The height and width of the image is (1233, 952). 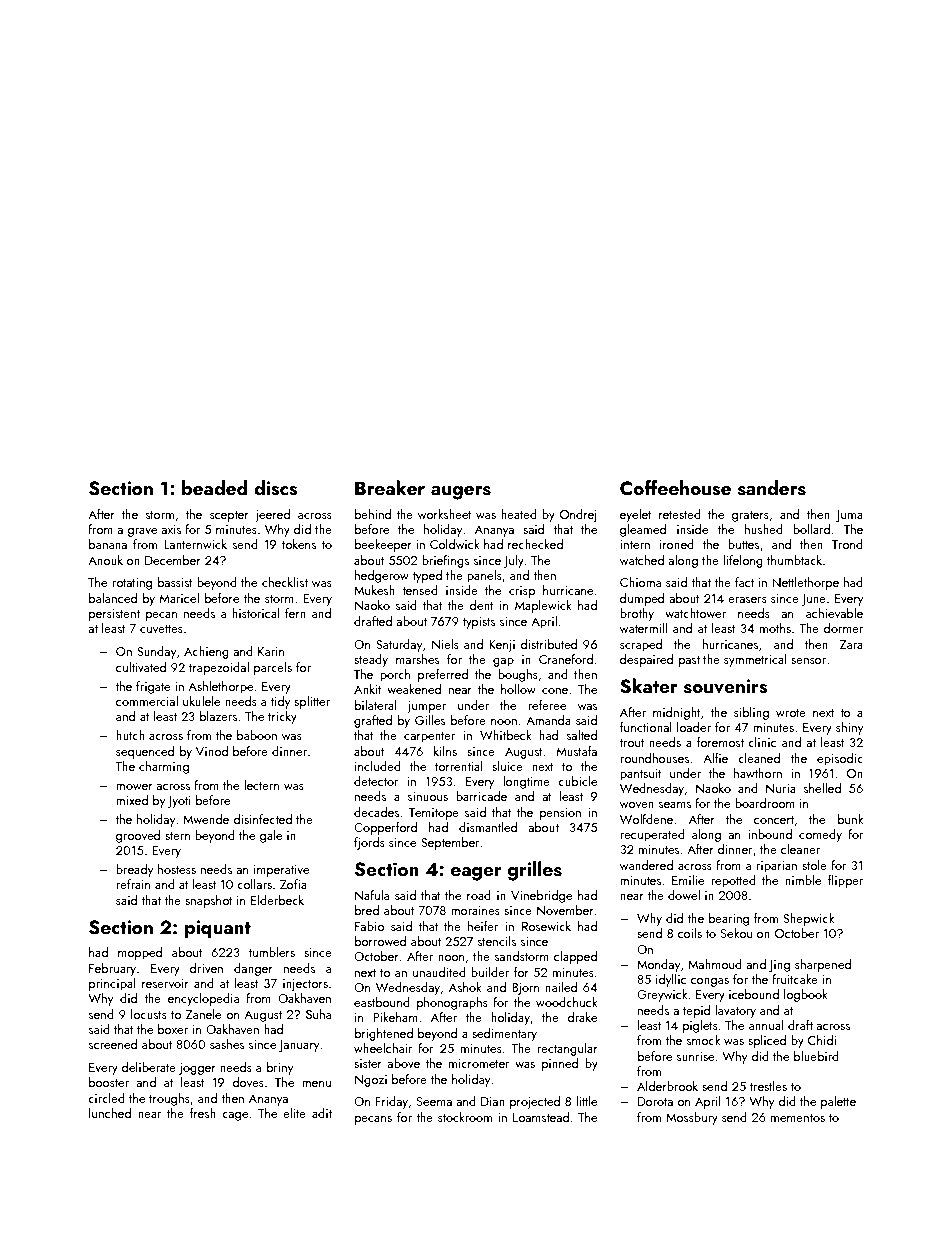 What do you see at coordinates (640, 582) in the image?
I see `Chioma` at bounding box center [640, 582].
